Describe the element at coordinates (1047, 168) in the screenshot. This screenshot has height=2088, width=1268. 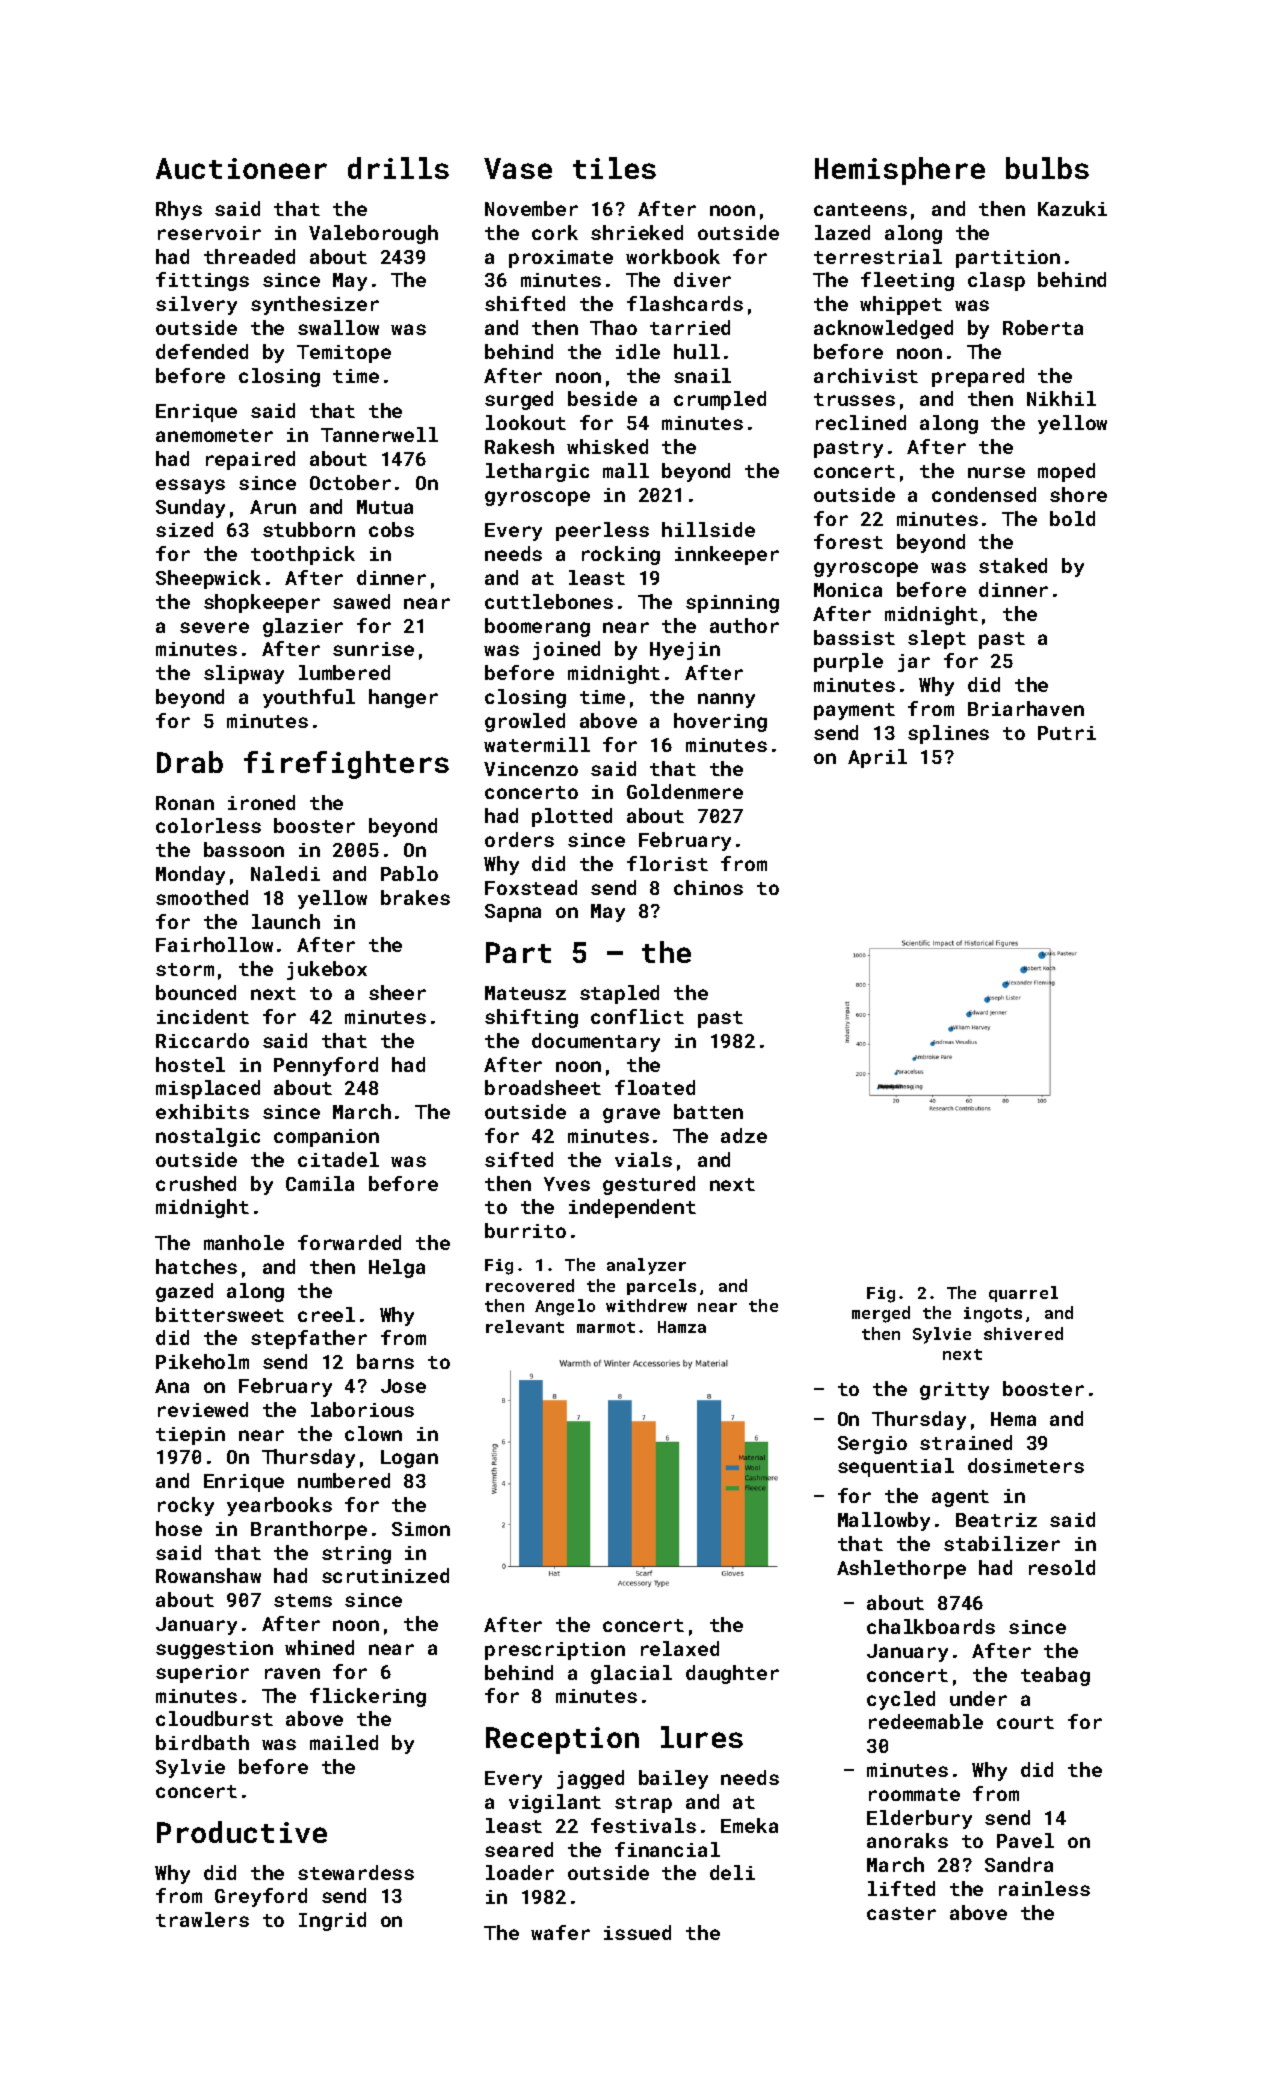
I see `bulbs` at that location.
